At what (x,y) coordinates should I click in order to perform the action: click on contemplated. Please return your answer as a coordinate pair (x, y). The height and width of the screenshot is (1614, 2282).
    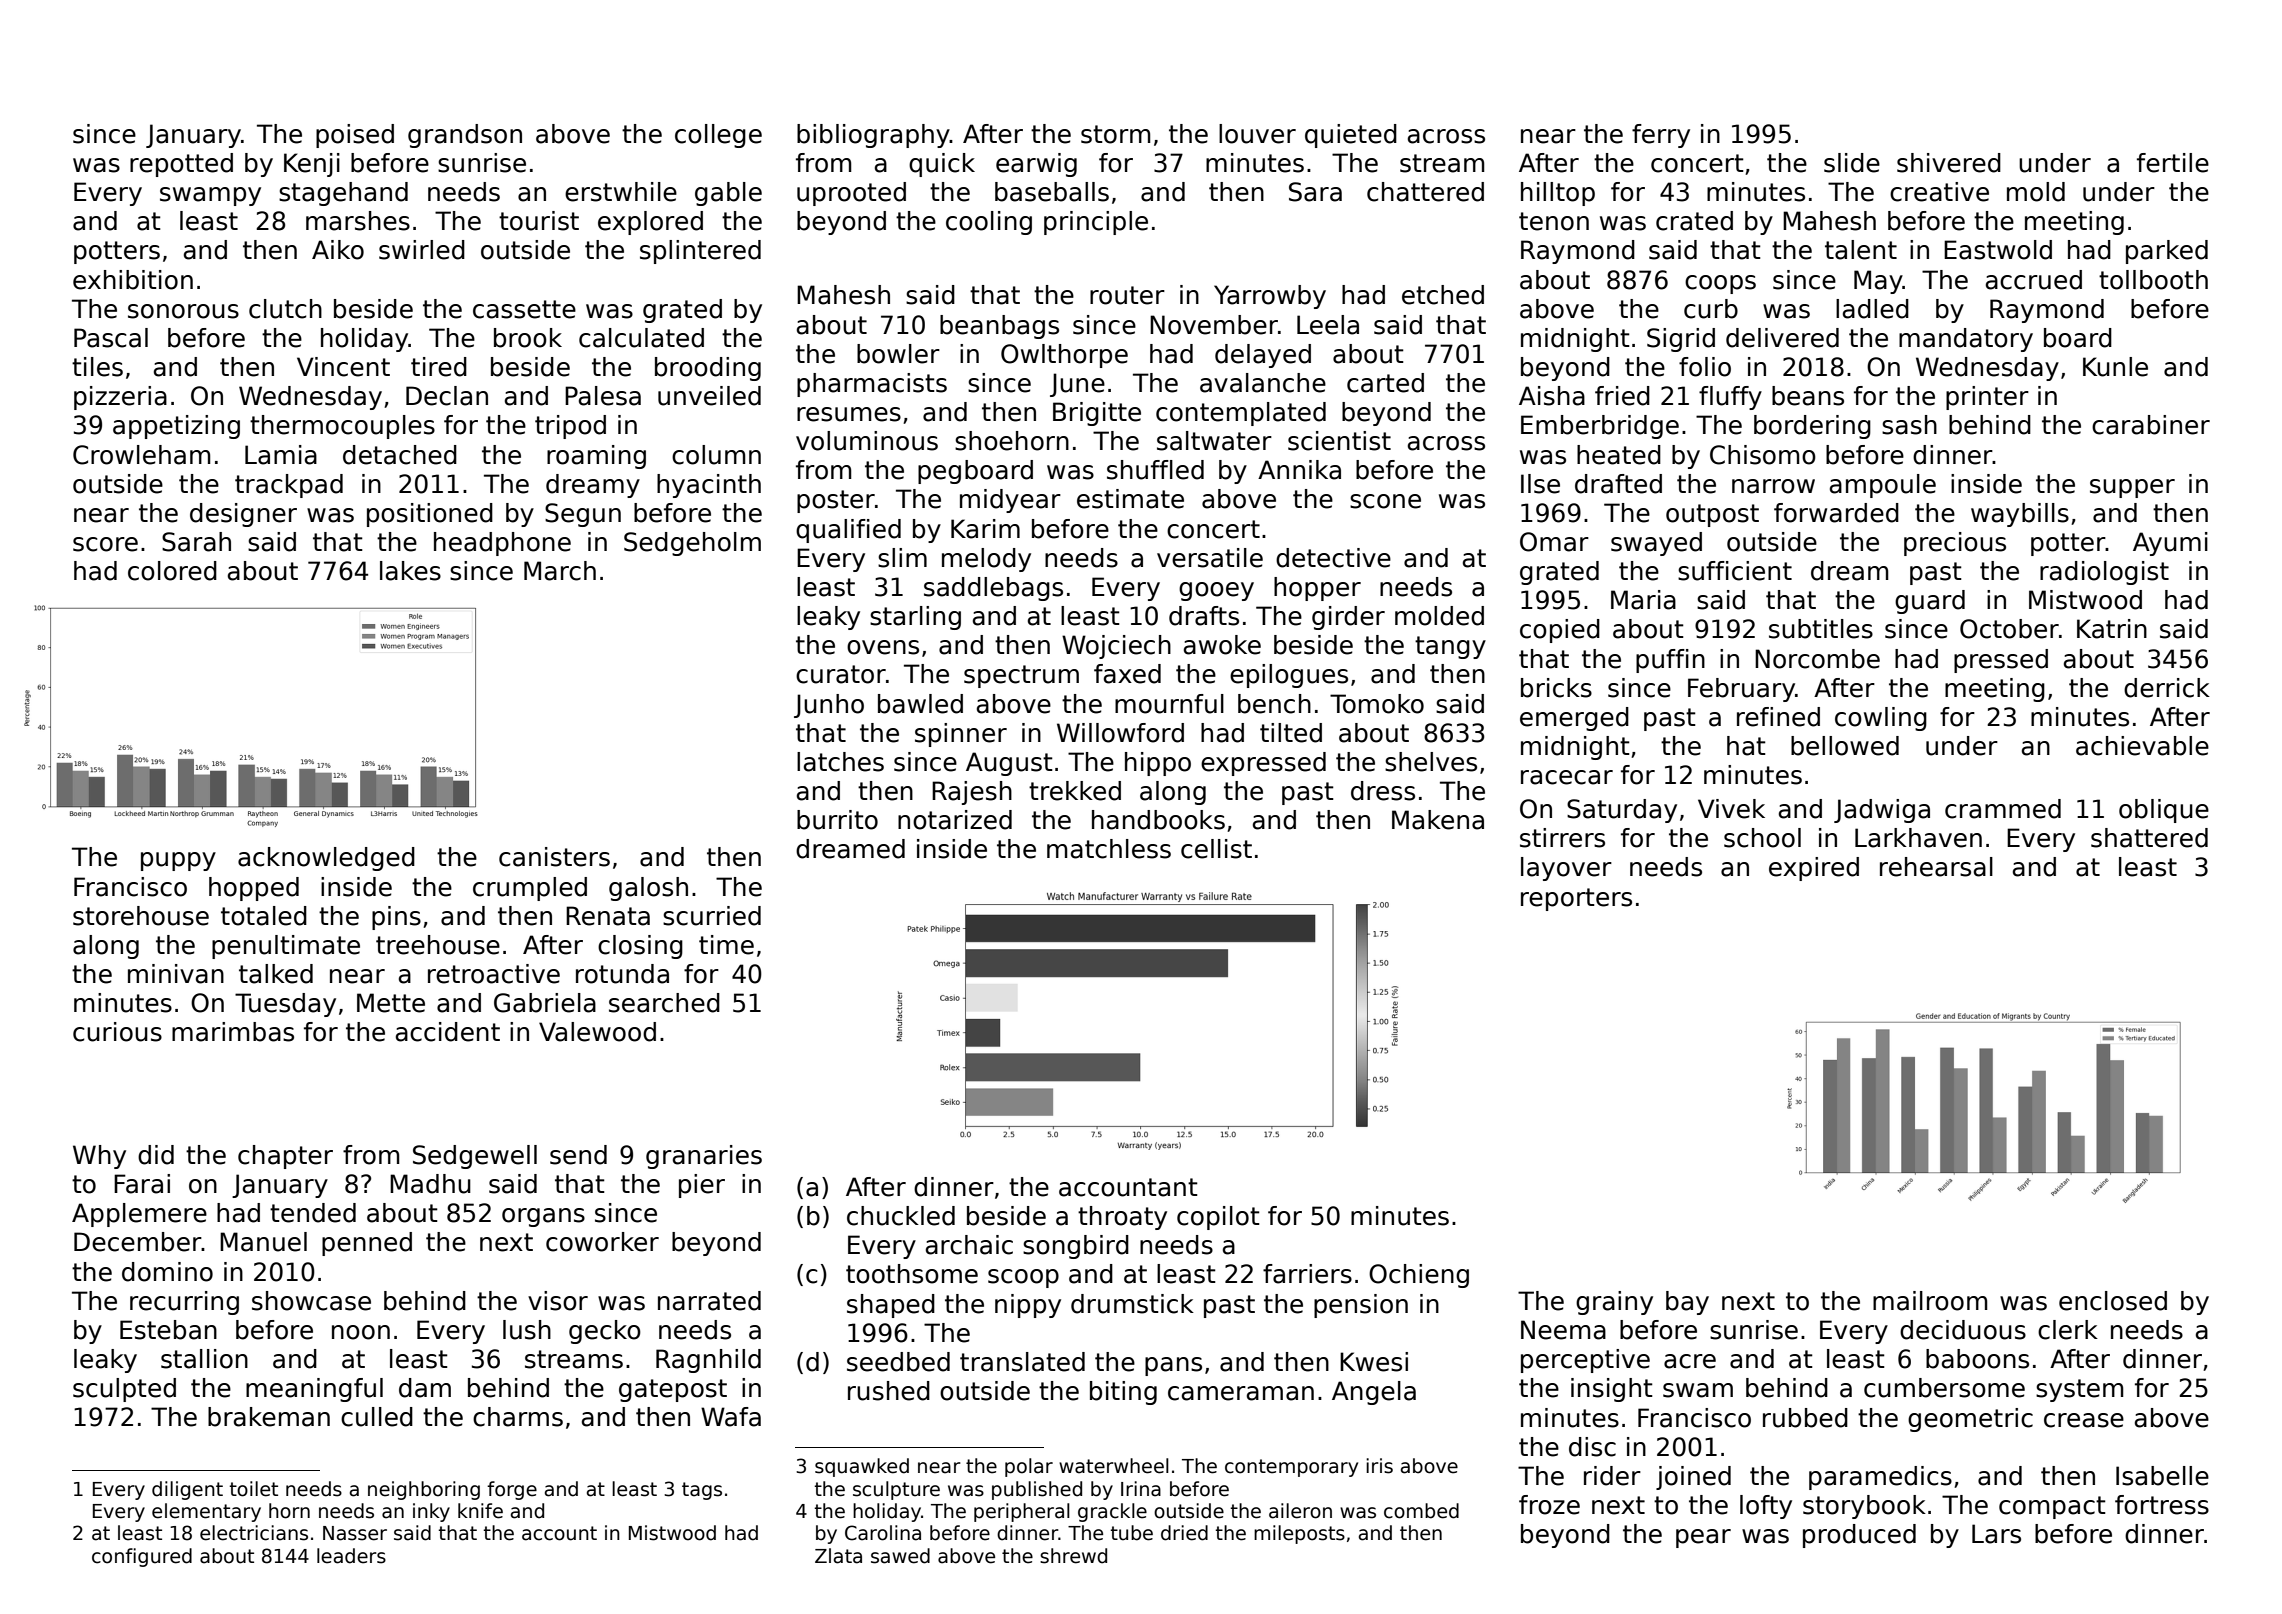
    Looking at the image, I should click on (1241, 414).
